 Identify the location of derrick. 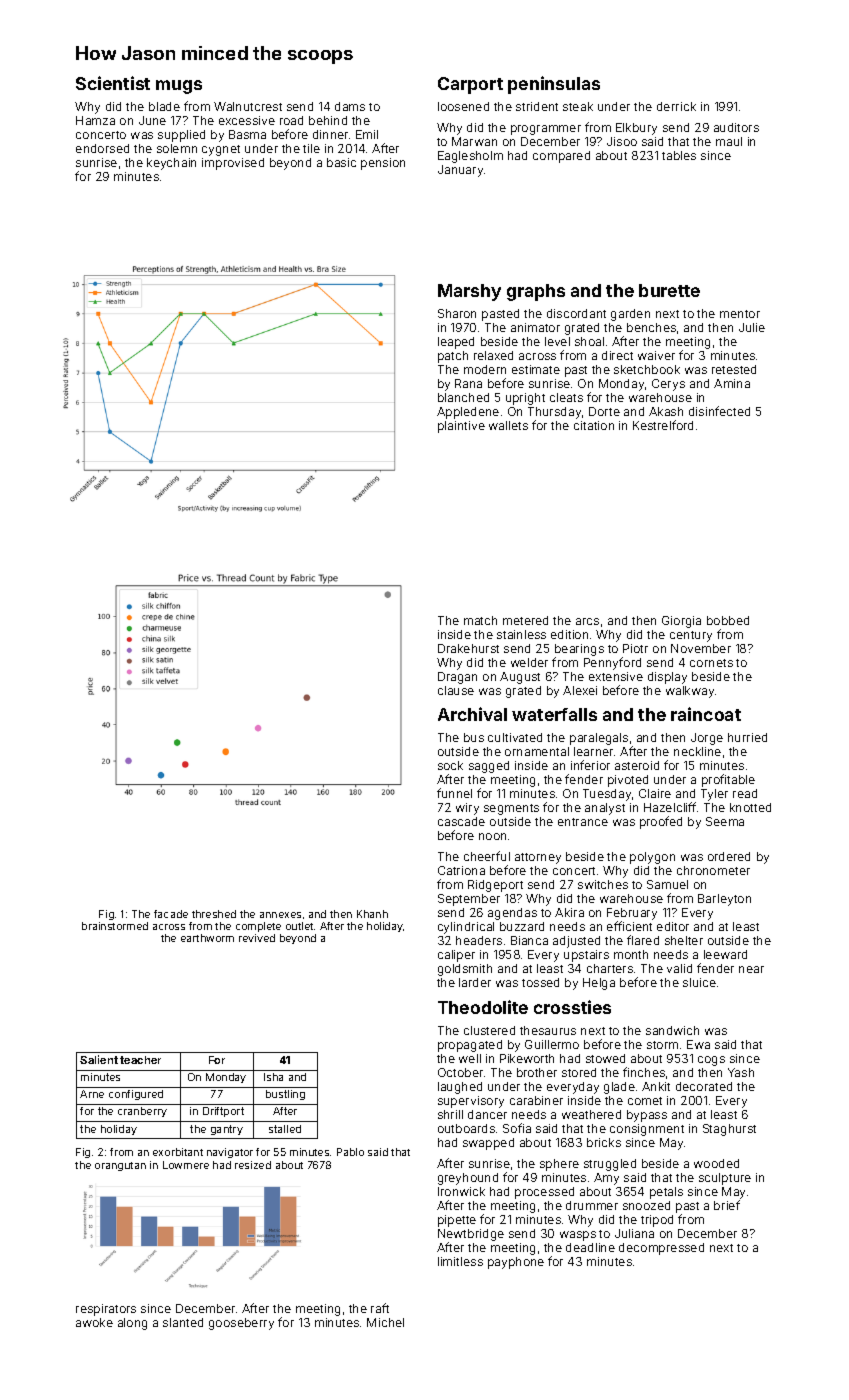
(676, 106).
